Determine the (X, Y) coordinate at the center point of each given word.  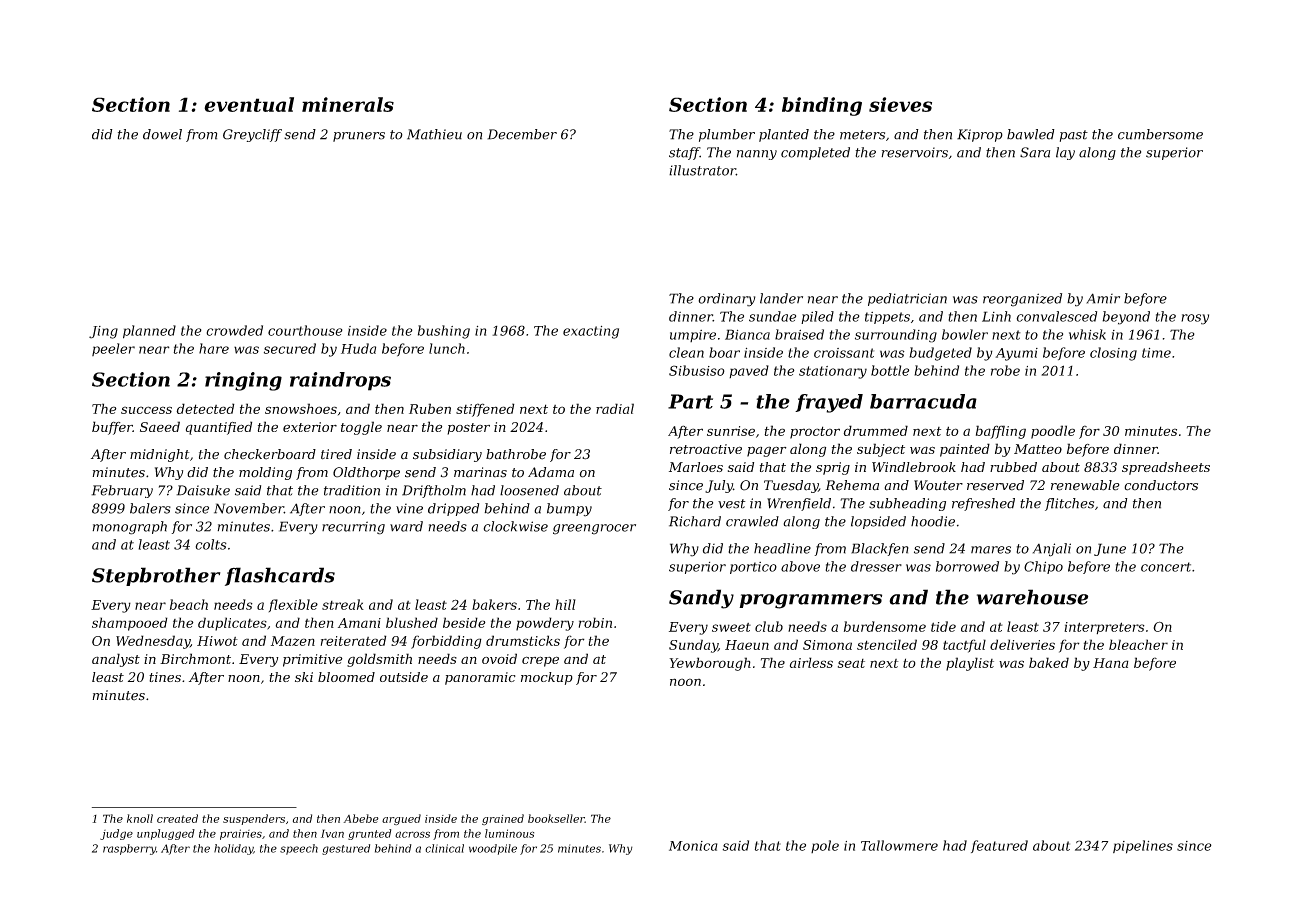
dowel (162, 134)
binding (822, 106)
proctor (815, 432)
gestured (346, 849)
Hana (1111, 663)
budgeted (940, 354)
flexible (293, 605)
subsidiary (447, 455)
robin (595, 622)
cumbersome (1160, 134)
